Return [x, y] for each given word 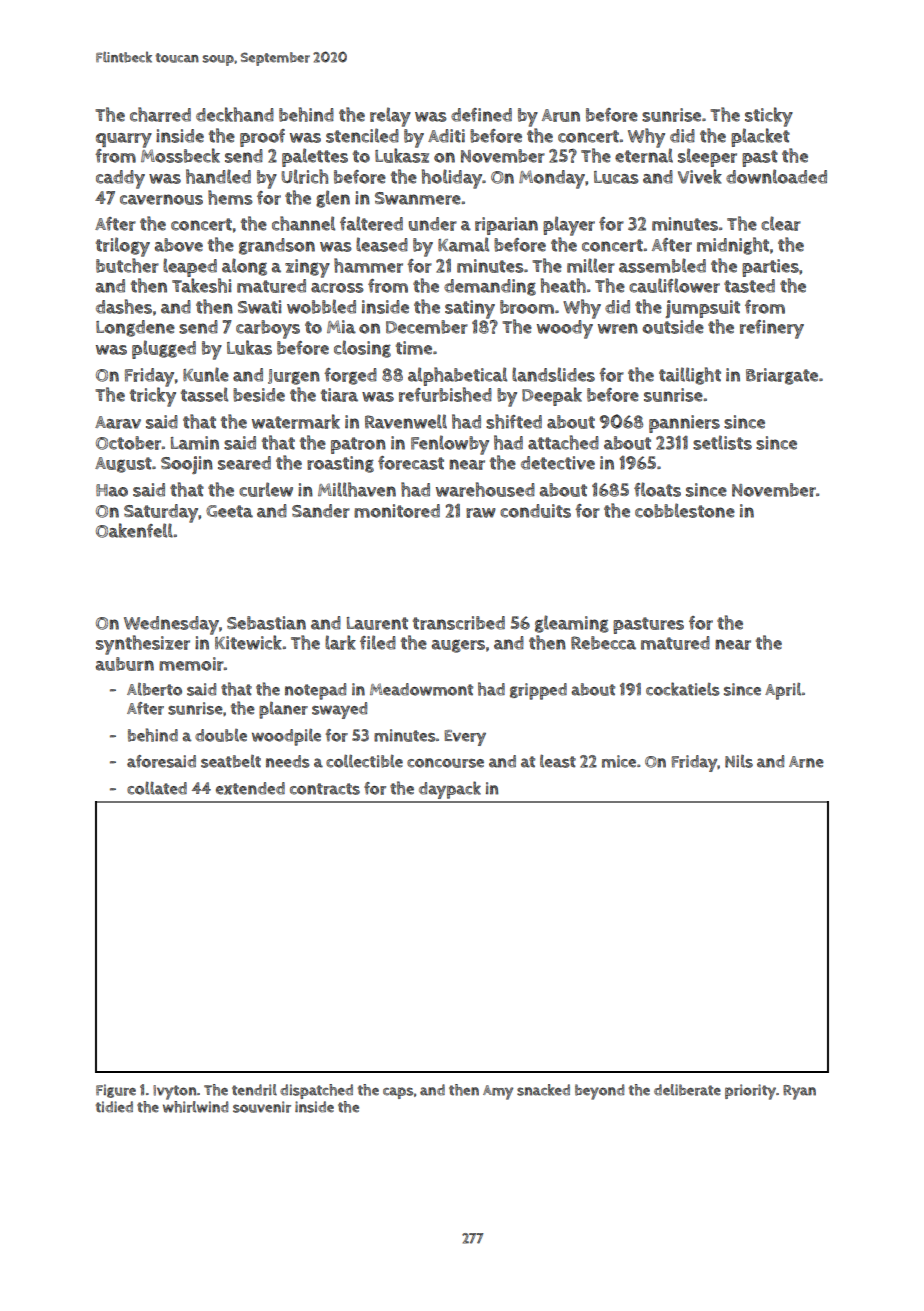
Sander [321, 511]
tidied [114, 1107]
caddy [120, 179]
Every [465, 738]
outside [673, 327]
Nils [739, 761]
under [433, 224]
